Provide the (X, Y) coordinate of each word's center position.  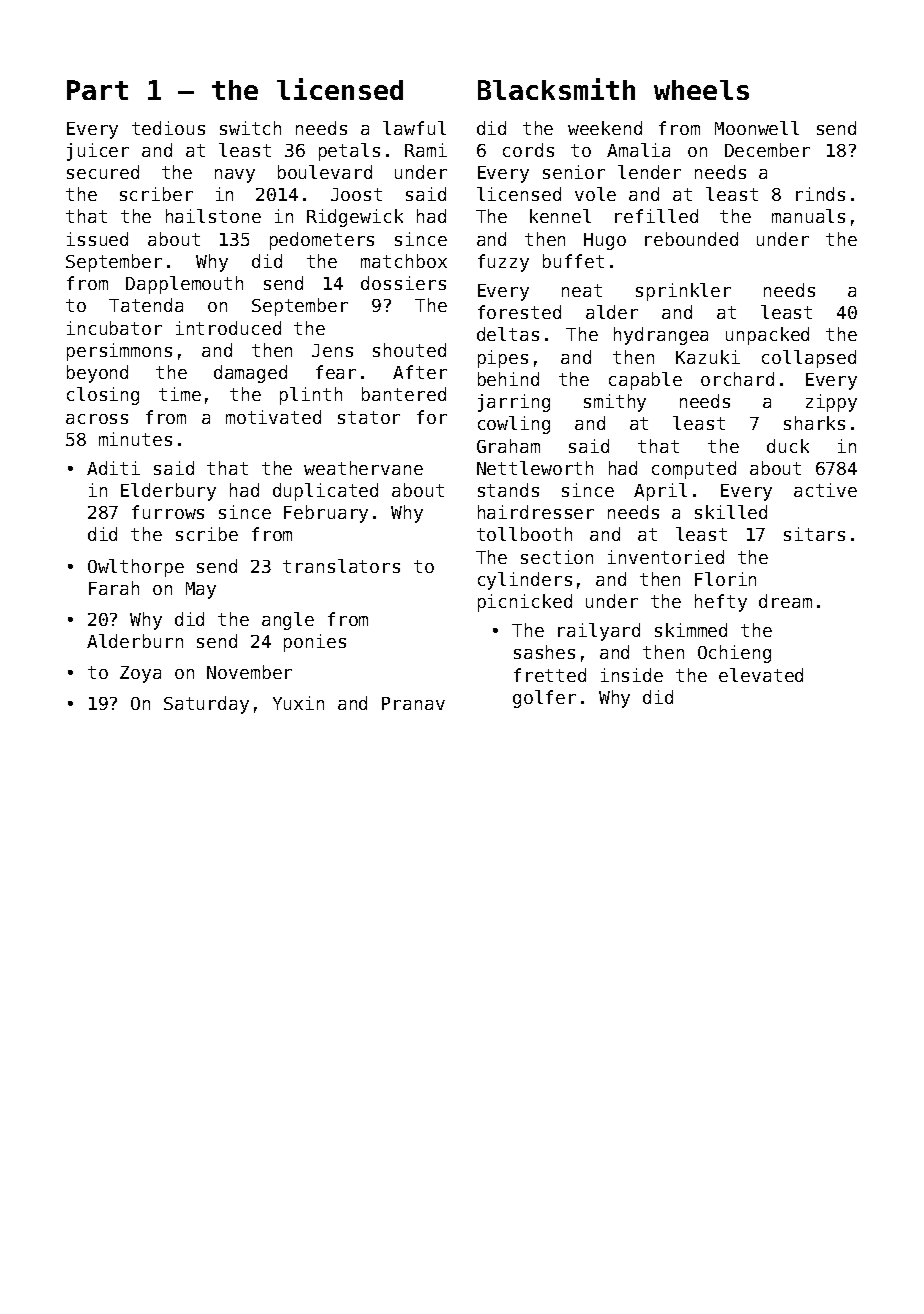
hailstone (213, 216)
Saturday (206, 705)
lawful (414, 128)
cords (528, 150)
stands (508, 490)
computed (694, 470)
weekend (605, 128)
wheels (701, 90)
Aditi (113, 468)
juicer (98, 152)
